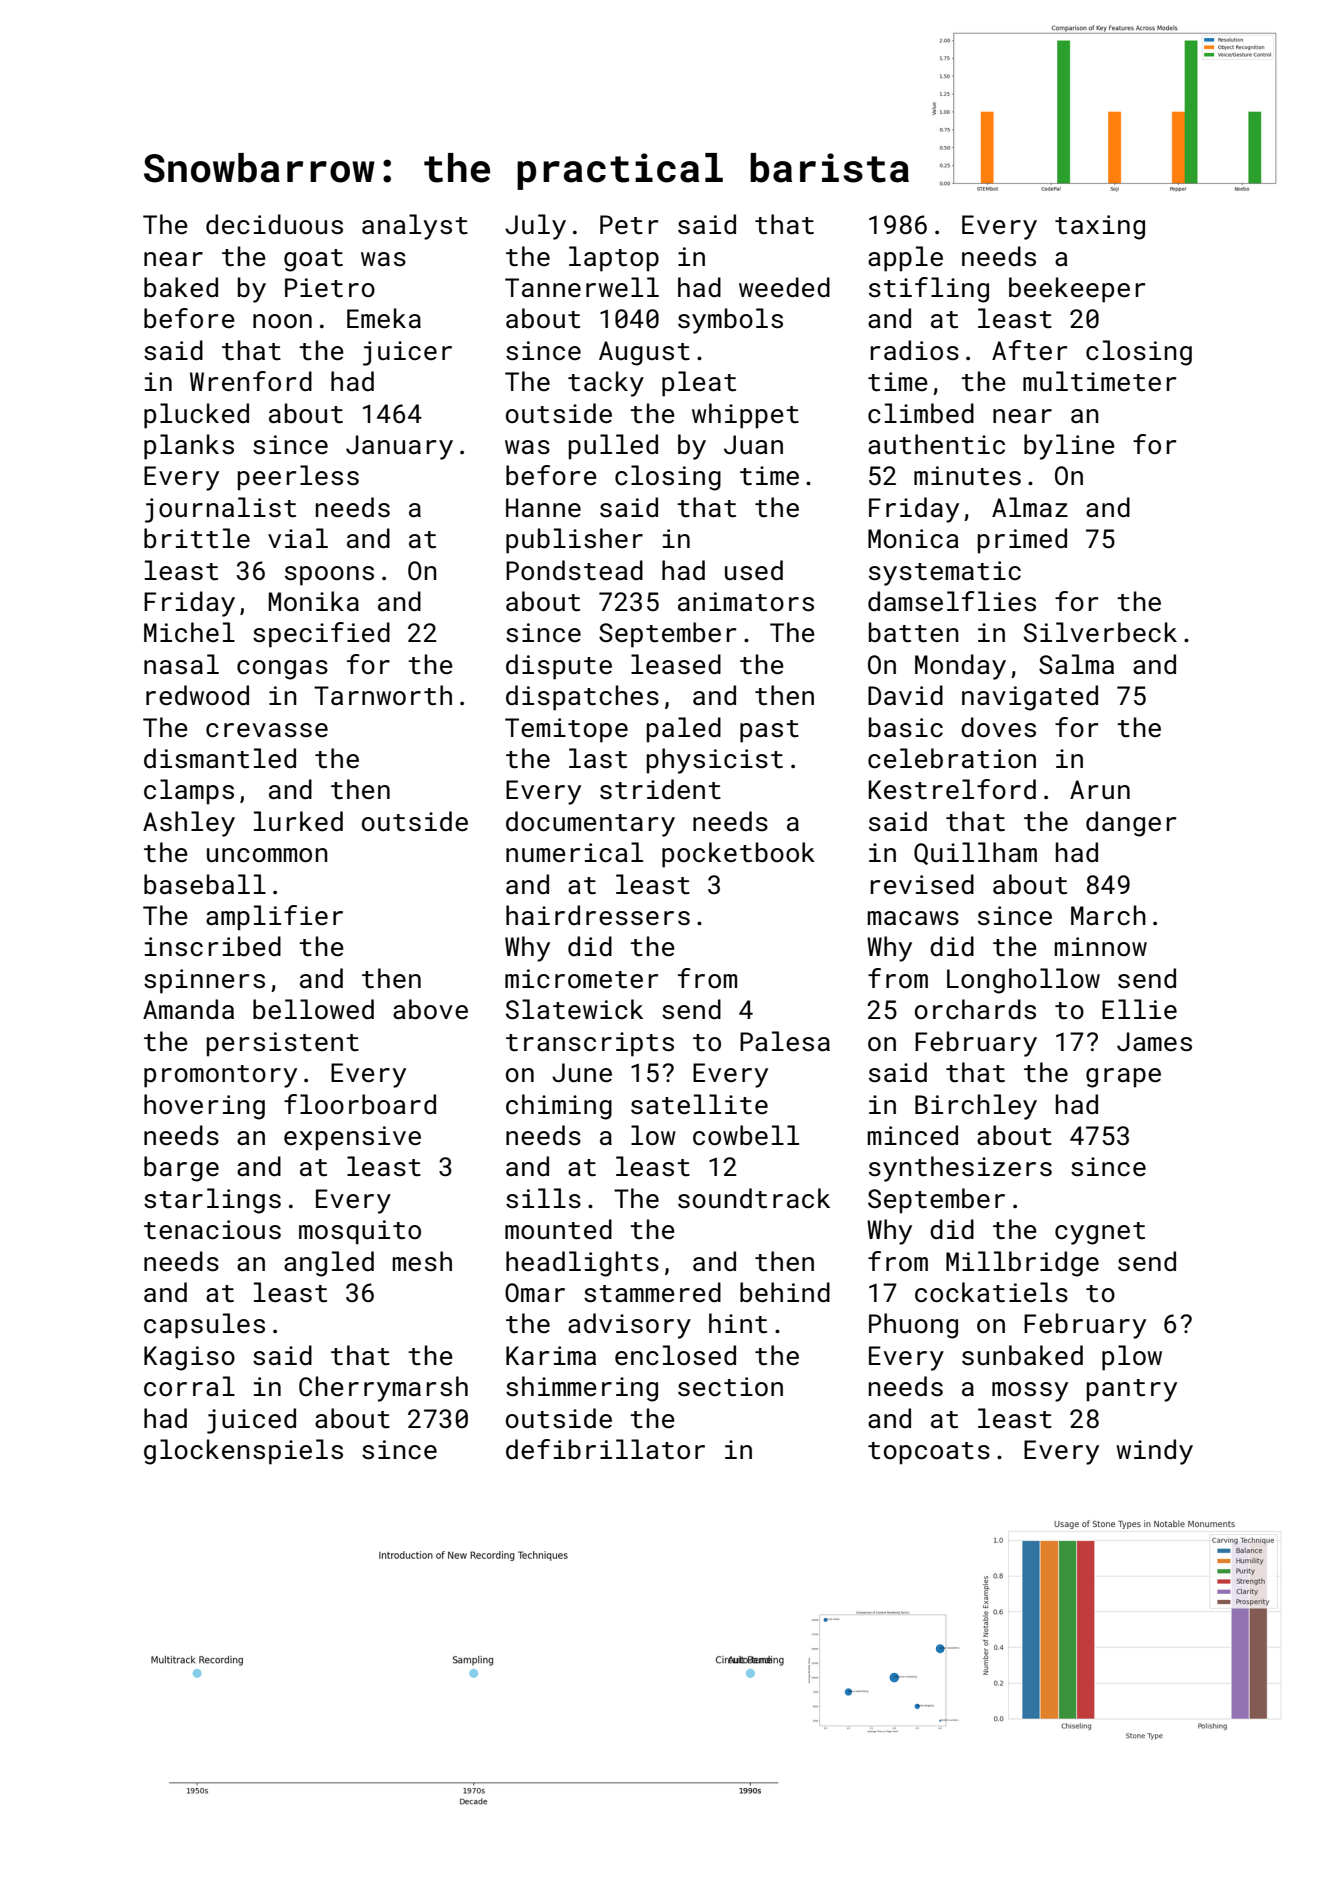 Image resolution: width=1344 pixels, height=1900 pixels. Describe the element at coordinates (189, 824) in the screenshot. I see `Ashley` at that location.
